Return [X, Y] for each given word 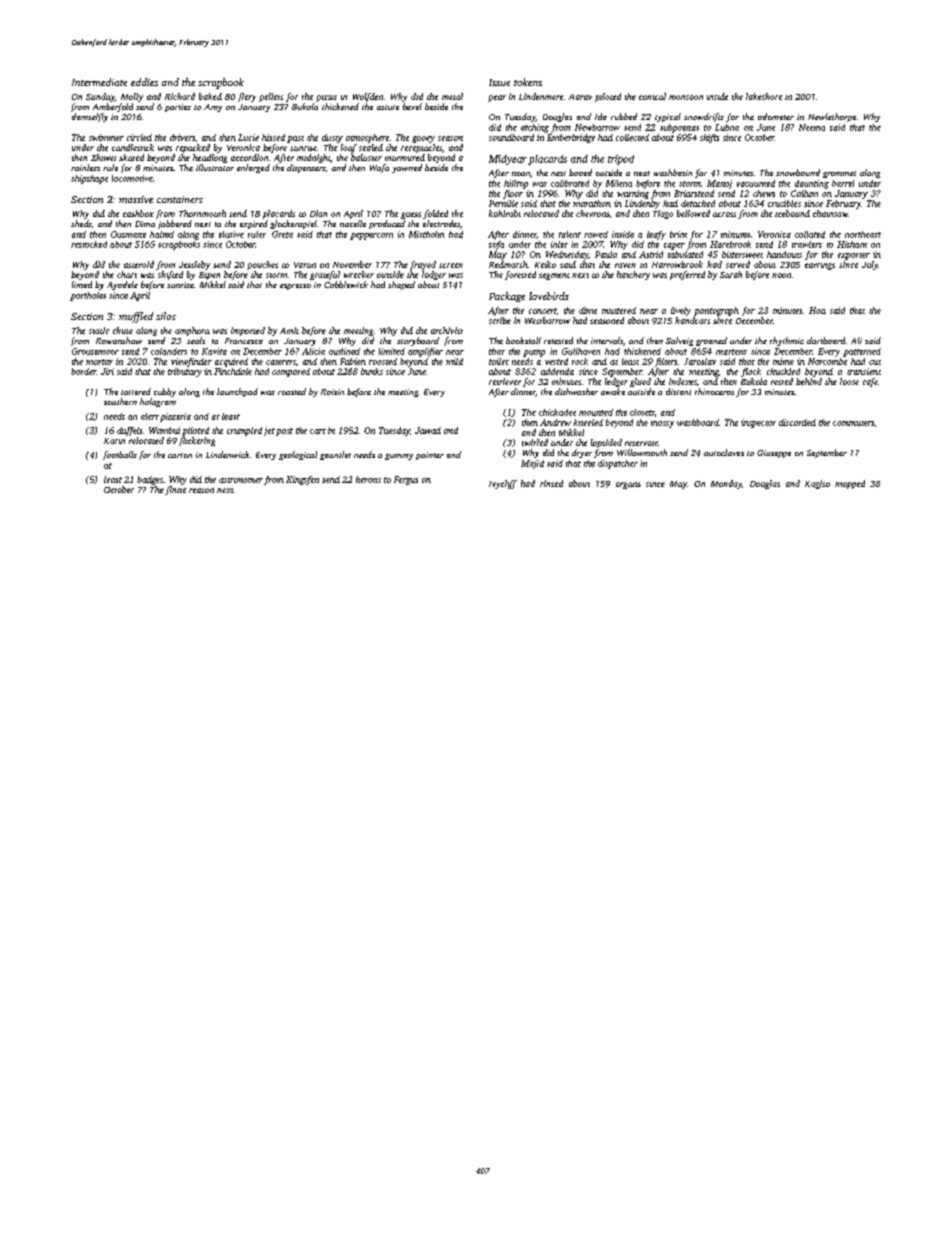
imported [248, 331]
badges [150, 480]
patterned [862, 352]
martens [731, 352]
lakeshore [764, 96]
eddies [144, 82]
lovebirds [549, 296]
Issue [499, 82]
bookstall [523, 340]
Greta [282, 234]
